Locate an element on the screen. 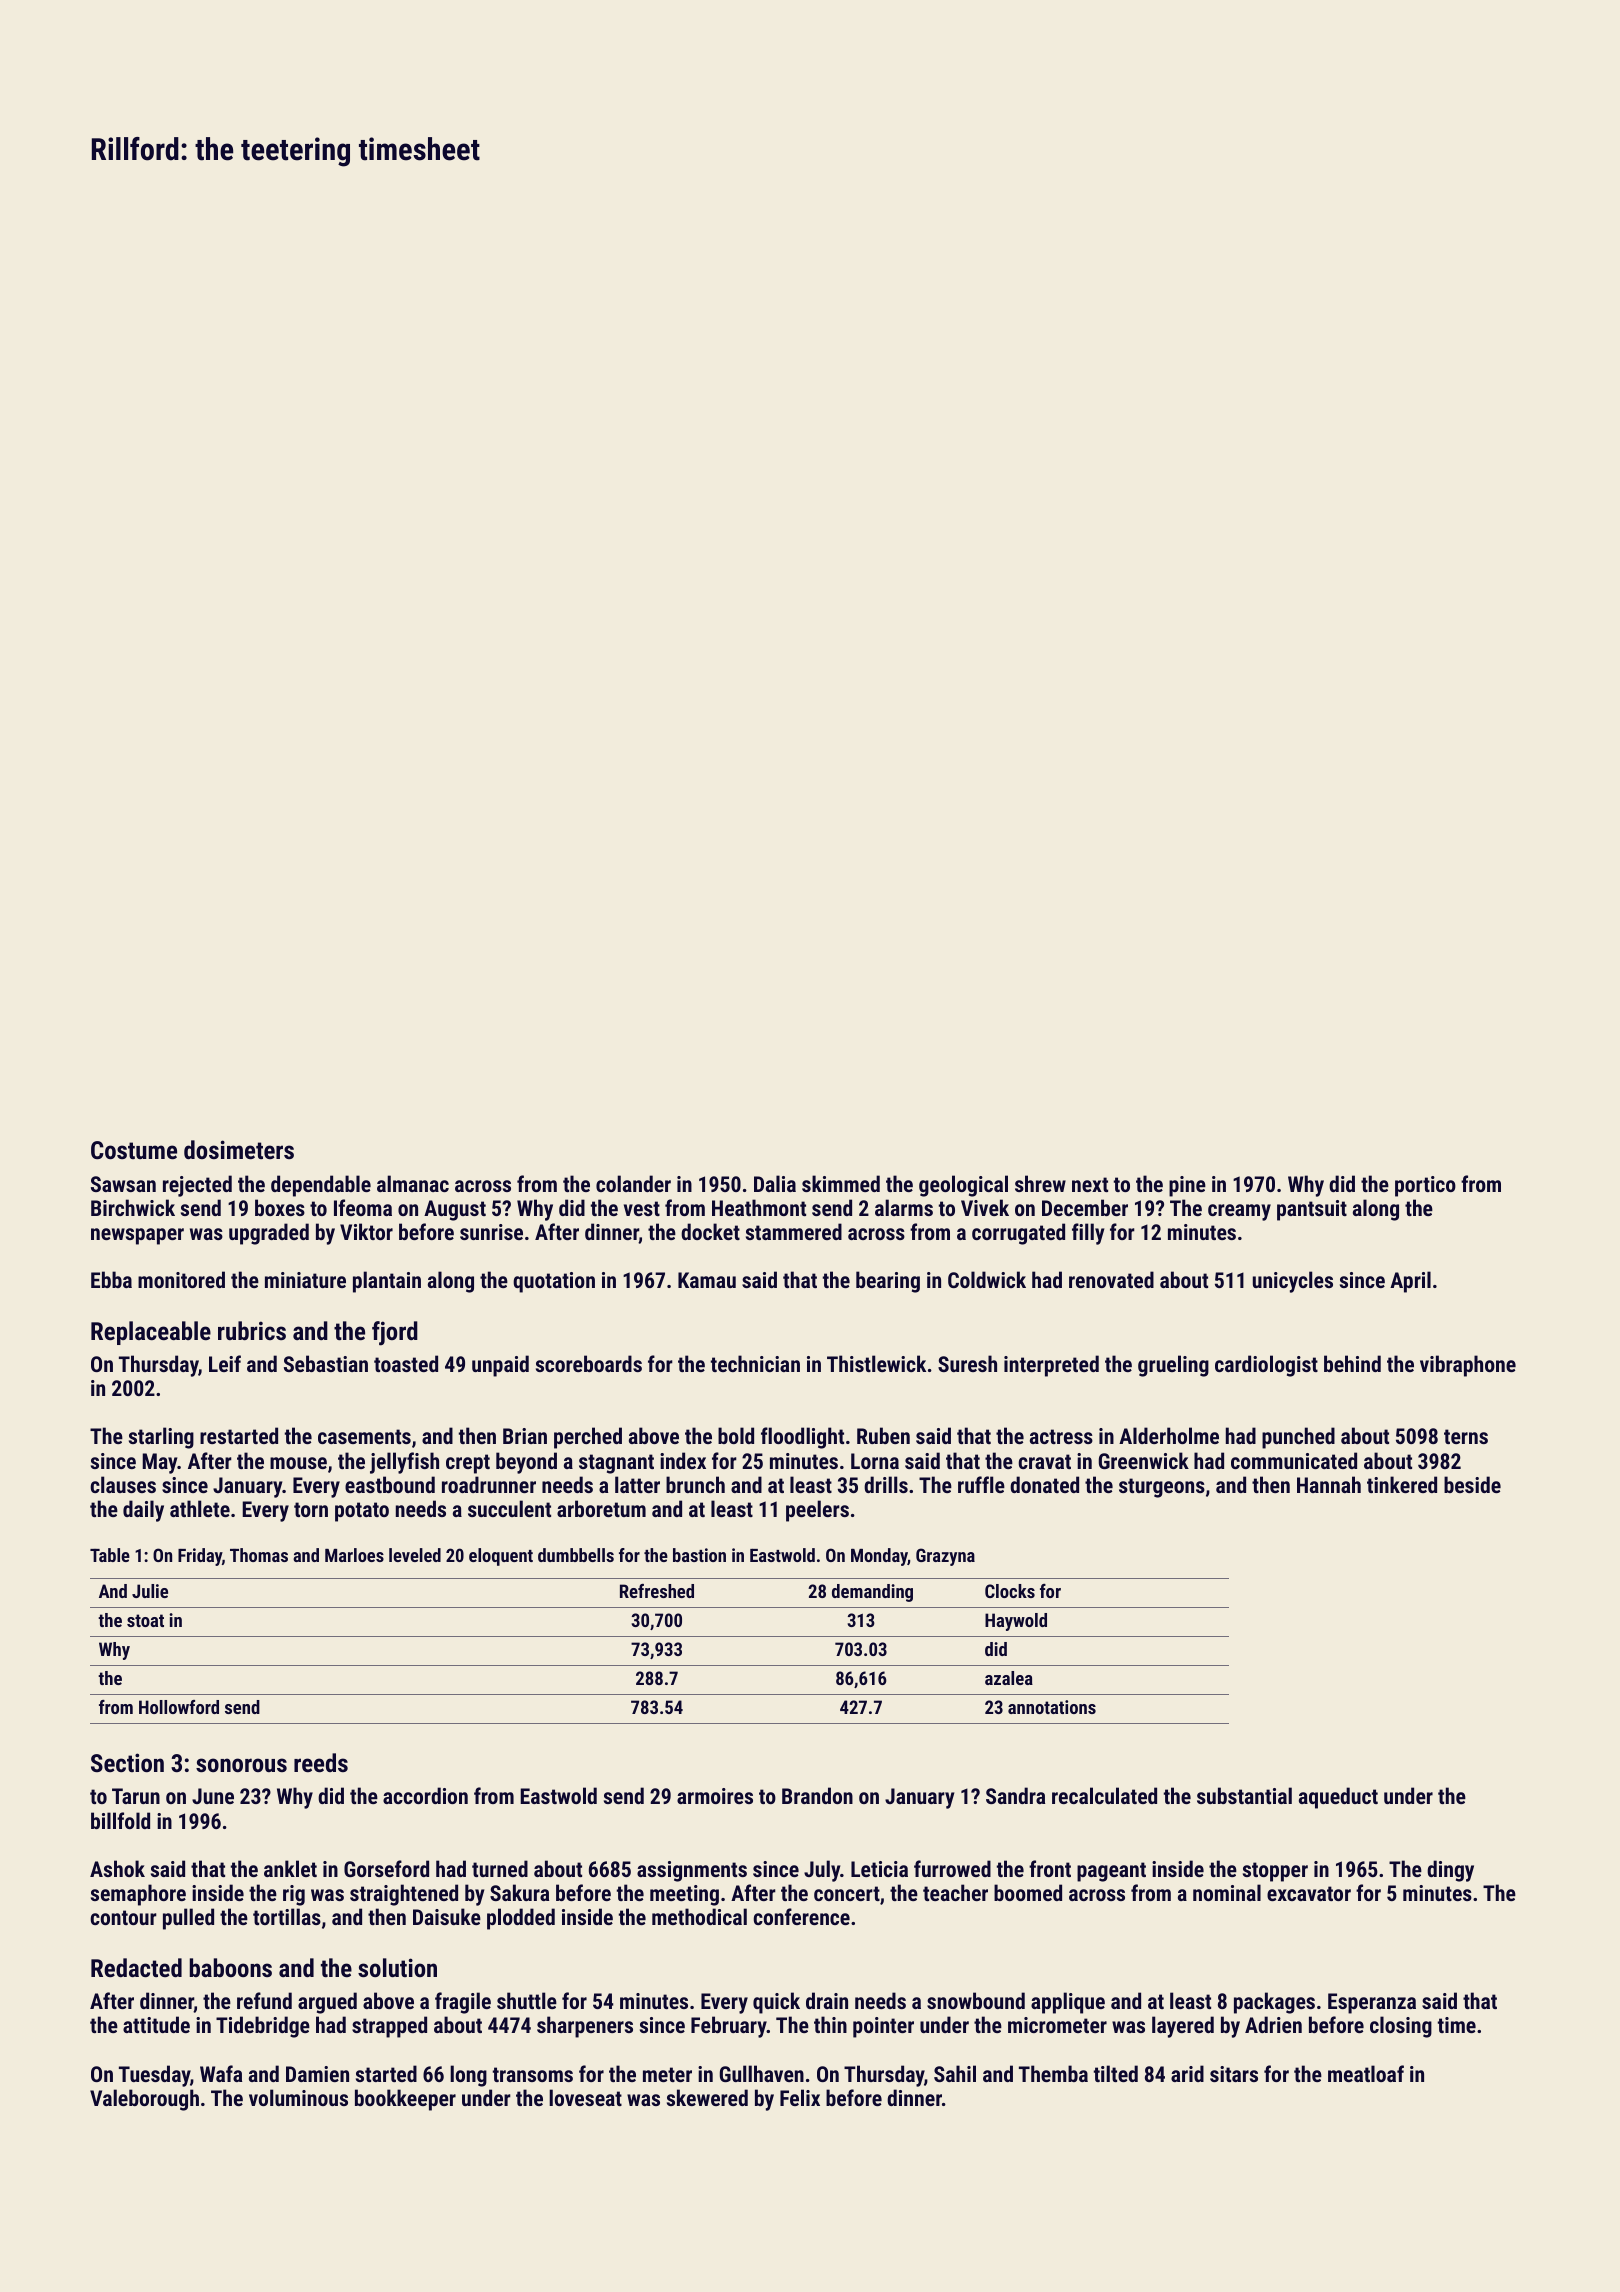 This screenshot has width=1620, height=2292. Costume is located at coordinates (134, 1150).
